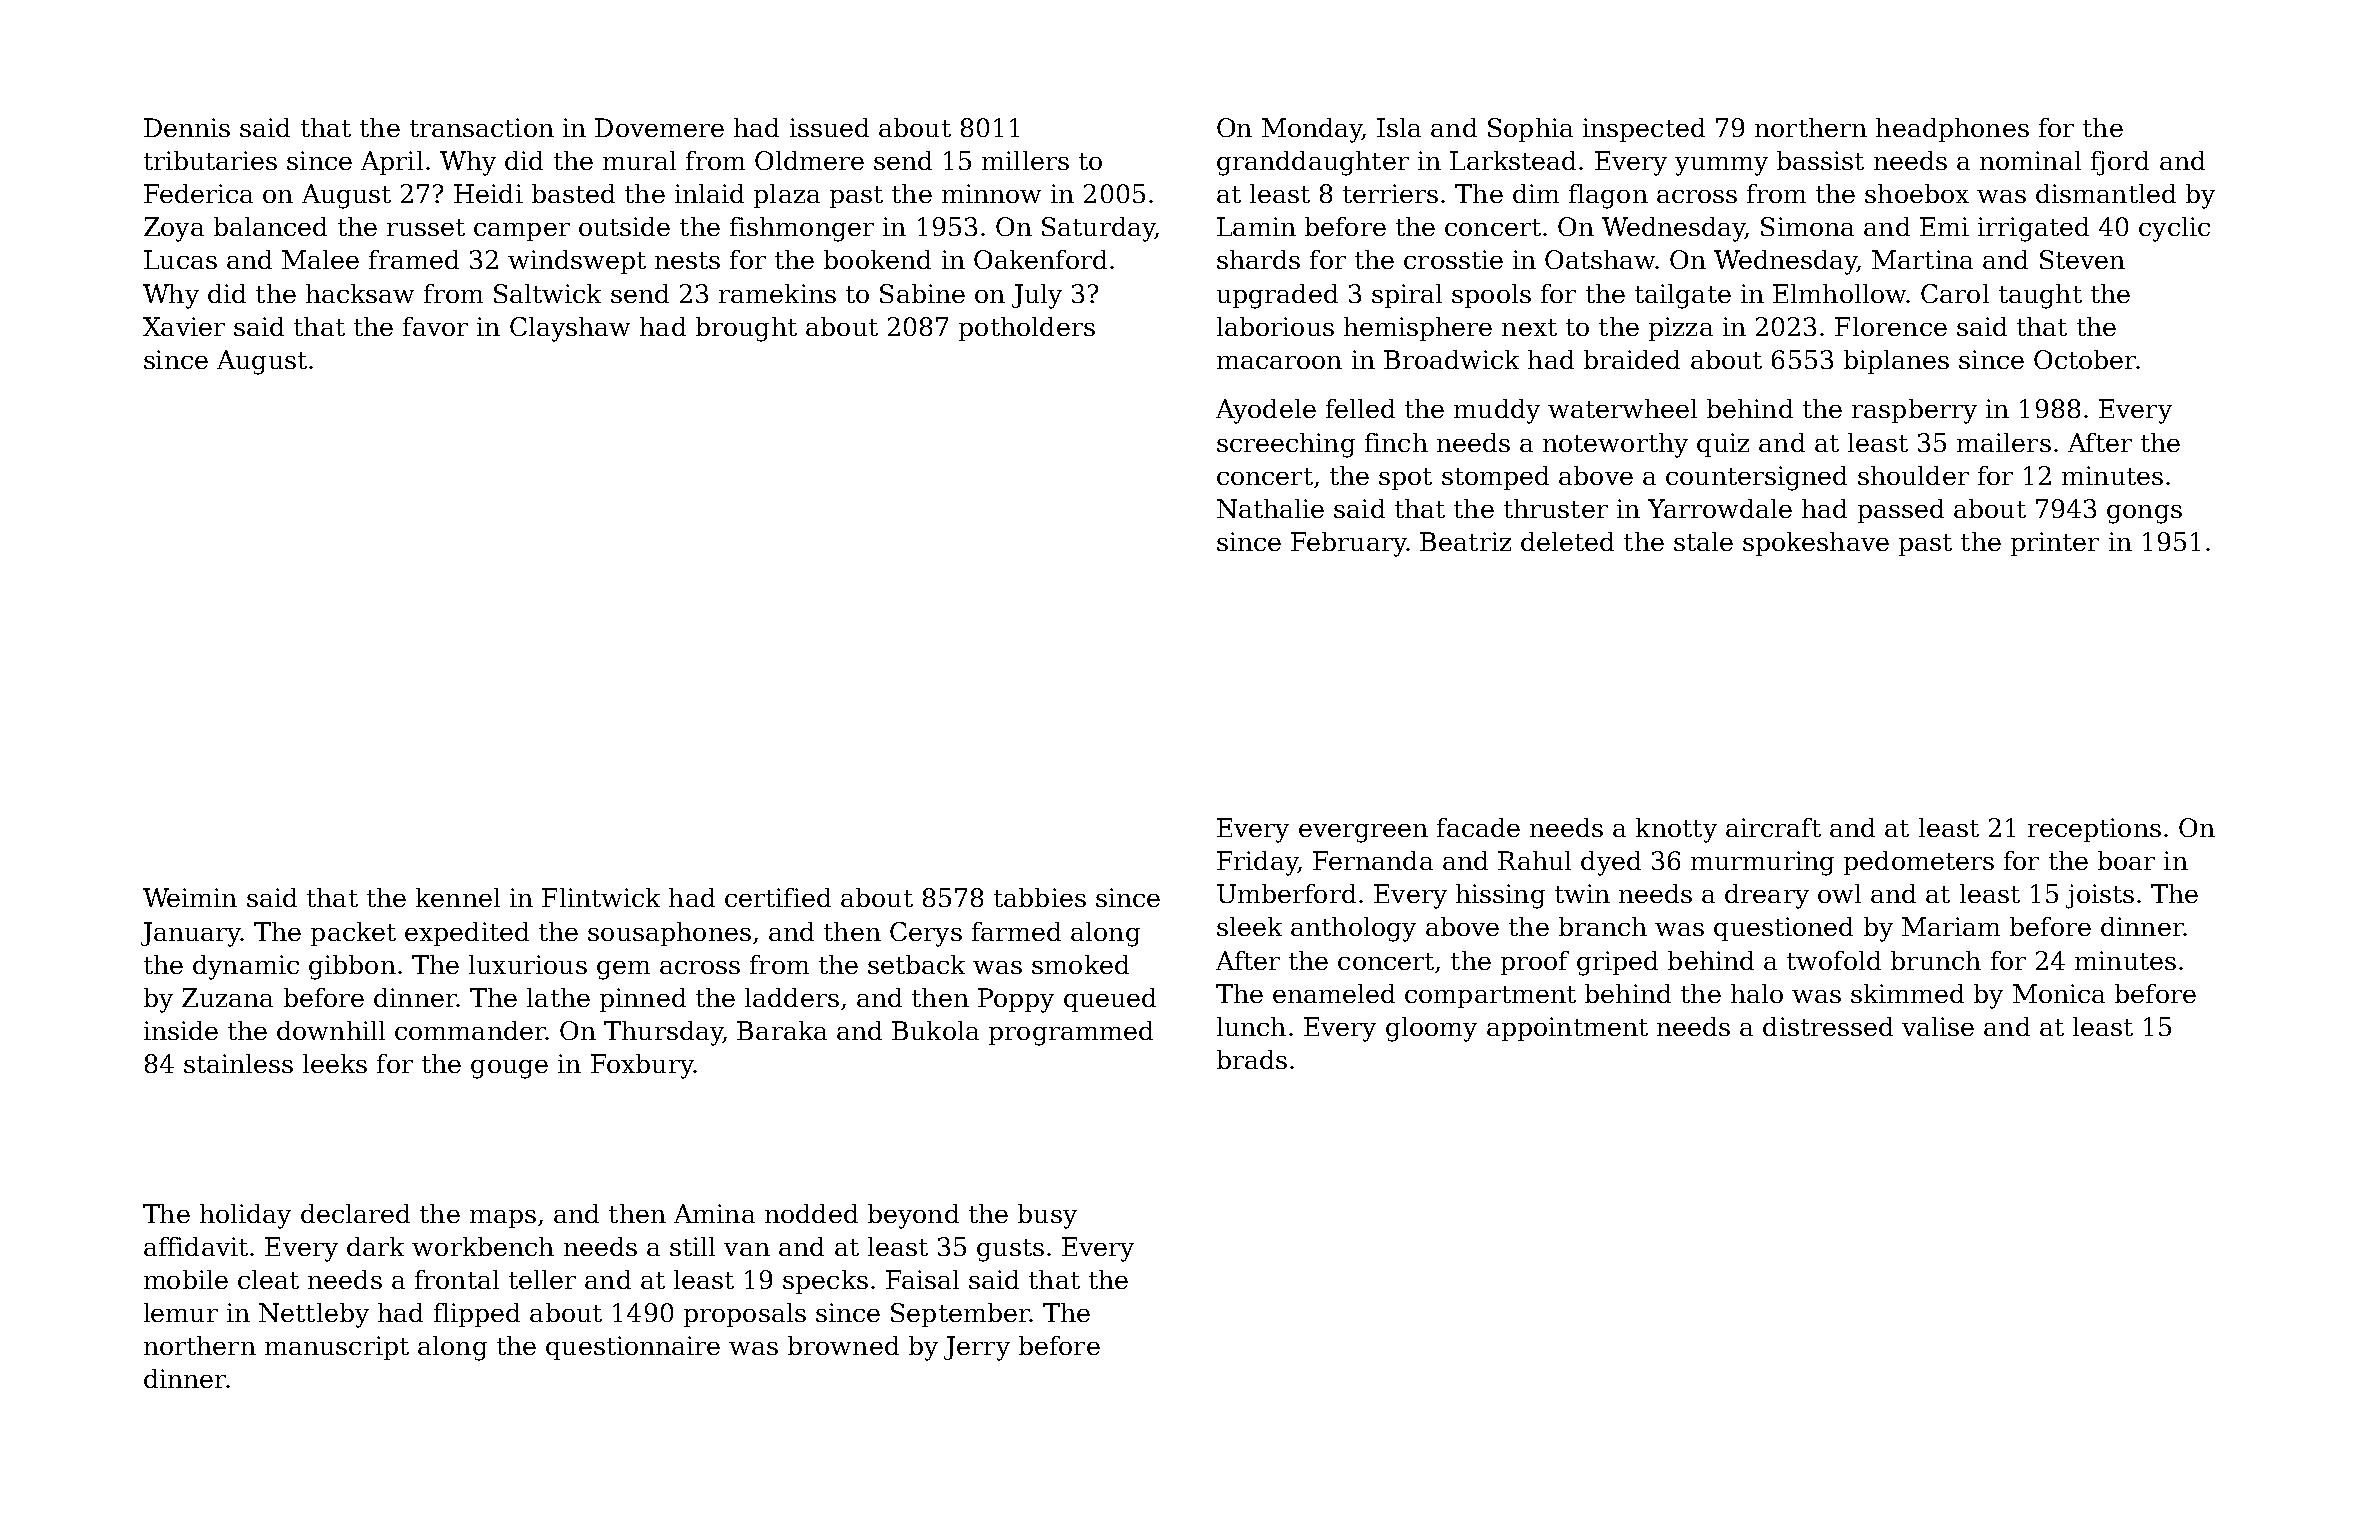 This screenshot has height=1540, width=2380. Describe the element at coordinates (1363, 833) in the screenshot. I see `evergreen` at that location.
